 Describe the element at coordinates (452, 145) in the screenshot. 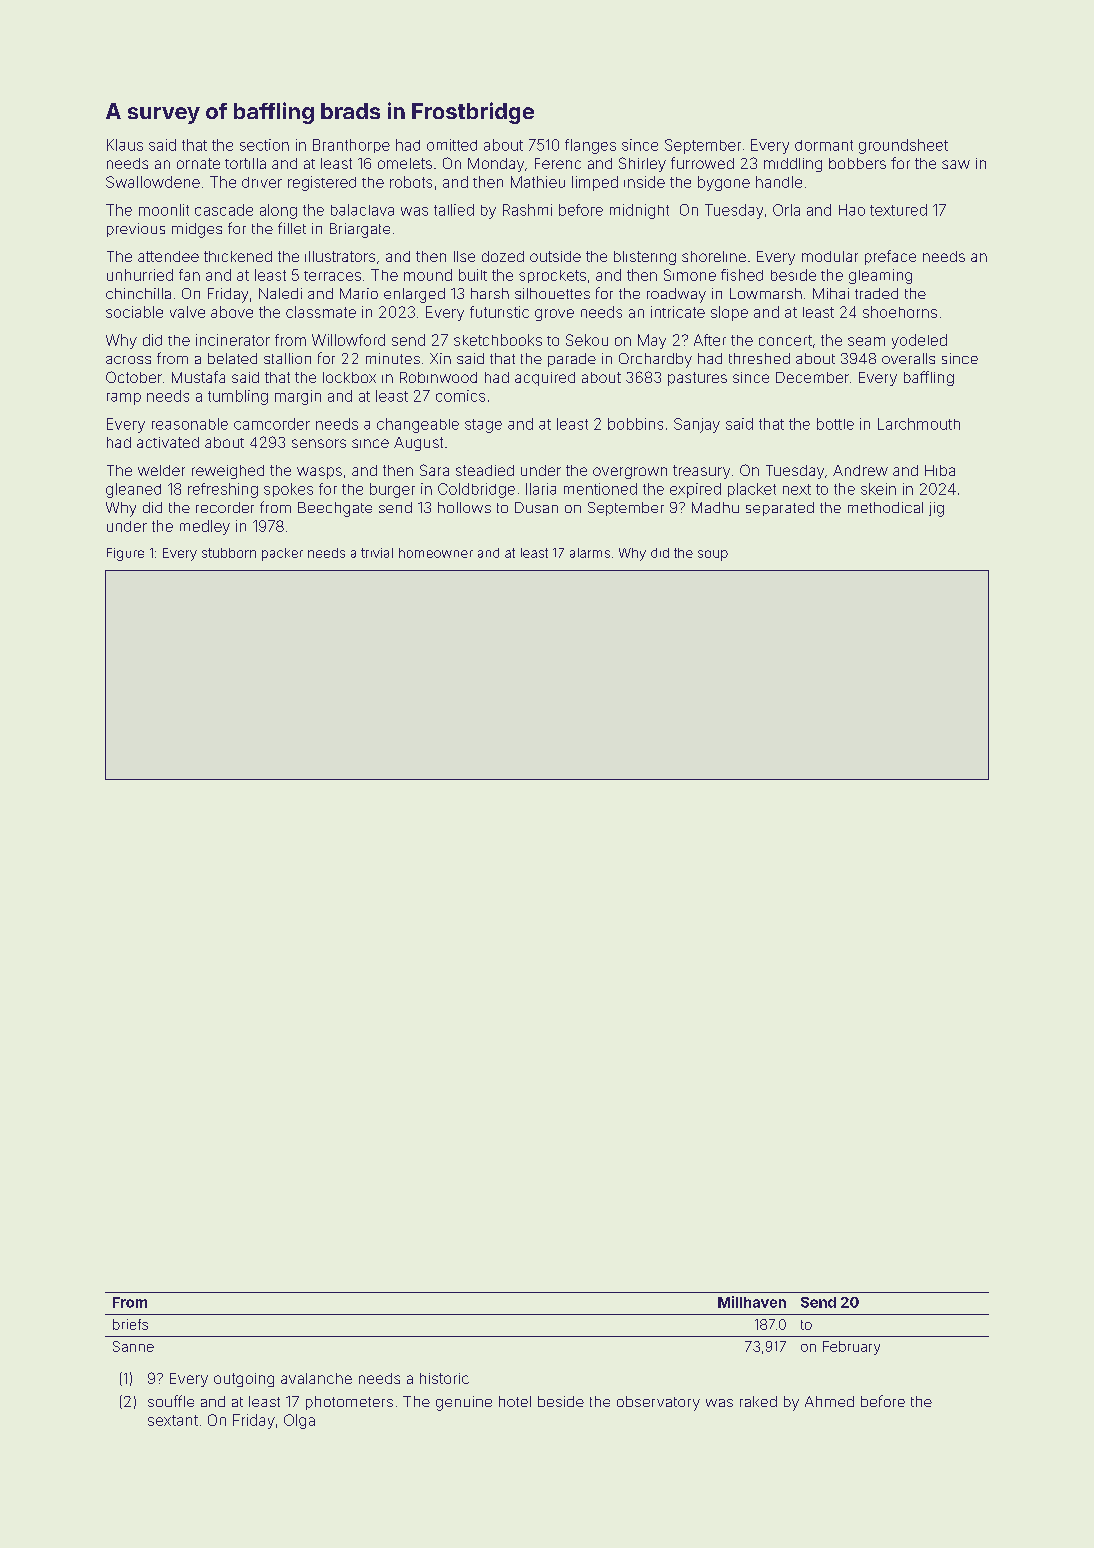

I see `omitted` at that location.
